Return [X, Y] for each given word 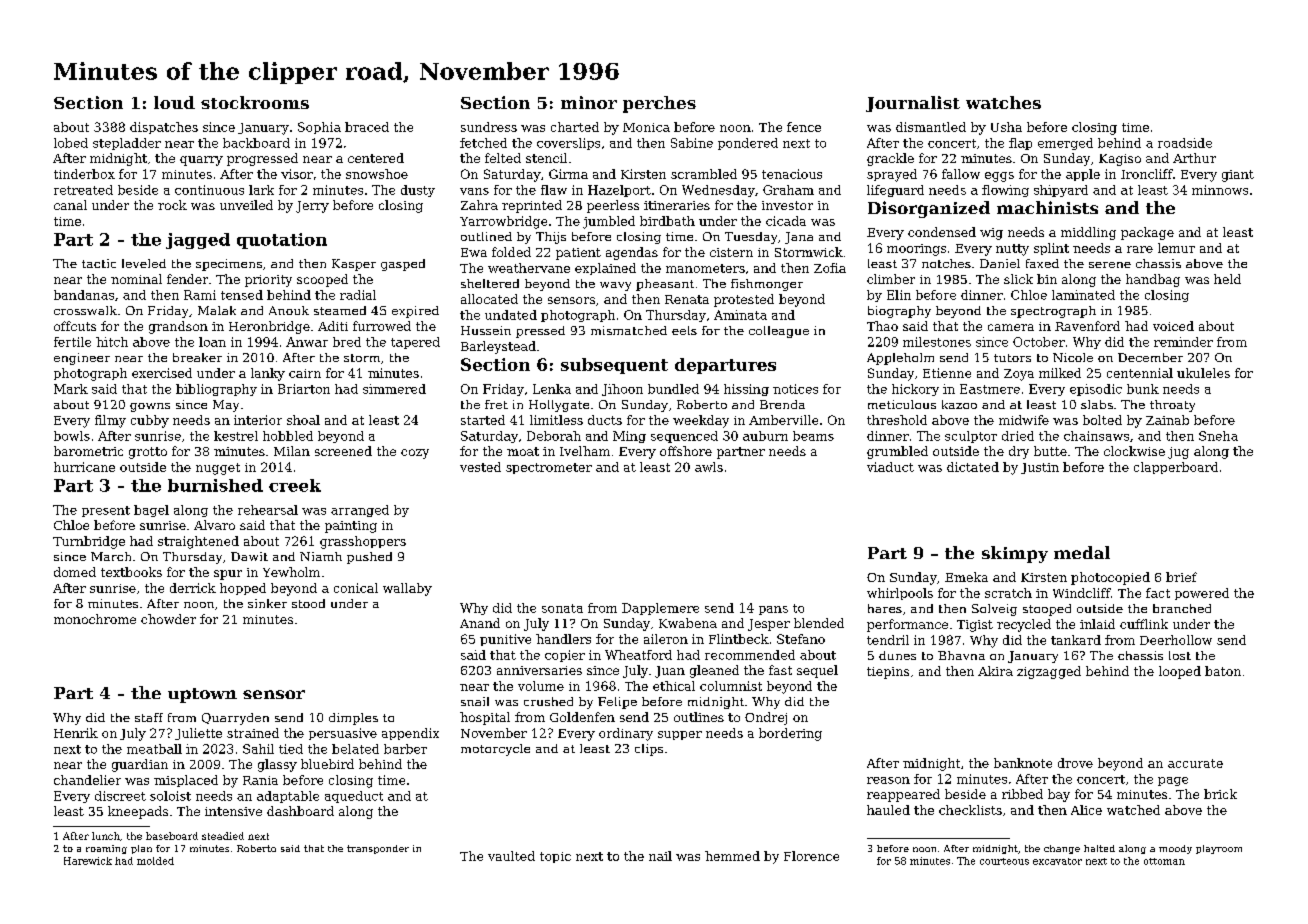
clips [649, 750]
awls [709, 467]
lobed [71, 143]
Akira [995, 671]
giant [1238, 176]
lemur [1176, 248]
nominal [136, 279]
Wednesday [718, 191]
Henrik [76, 733]
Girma [568, 174]
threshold [897, 420]
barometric [88, 451]
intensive [233, 811]
